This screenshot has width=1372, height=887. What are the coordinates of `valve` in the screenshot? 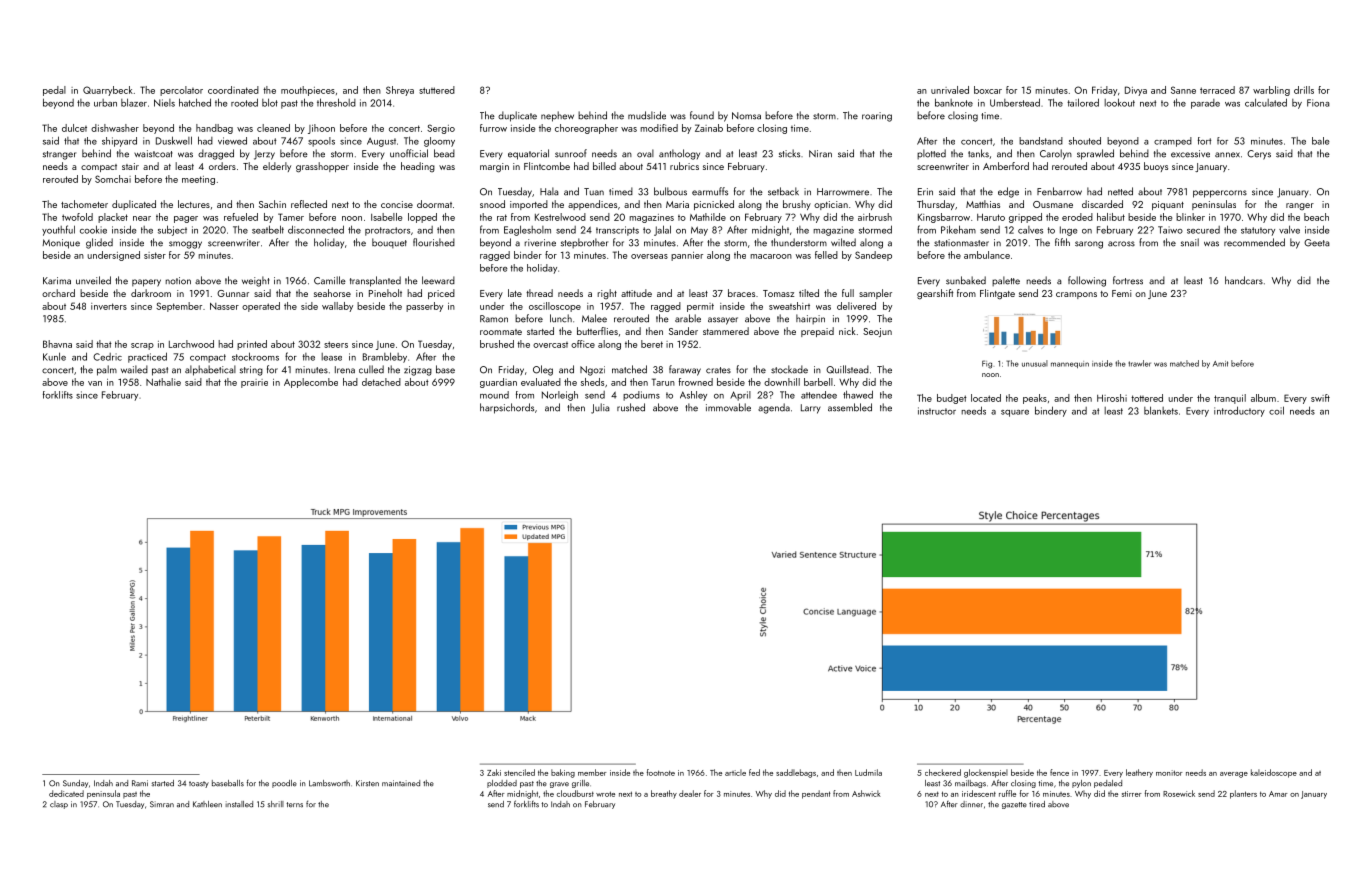 It's located at (1289, 229).
